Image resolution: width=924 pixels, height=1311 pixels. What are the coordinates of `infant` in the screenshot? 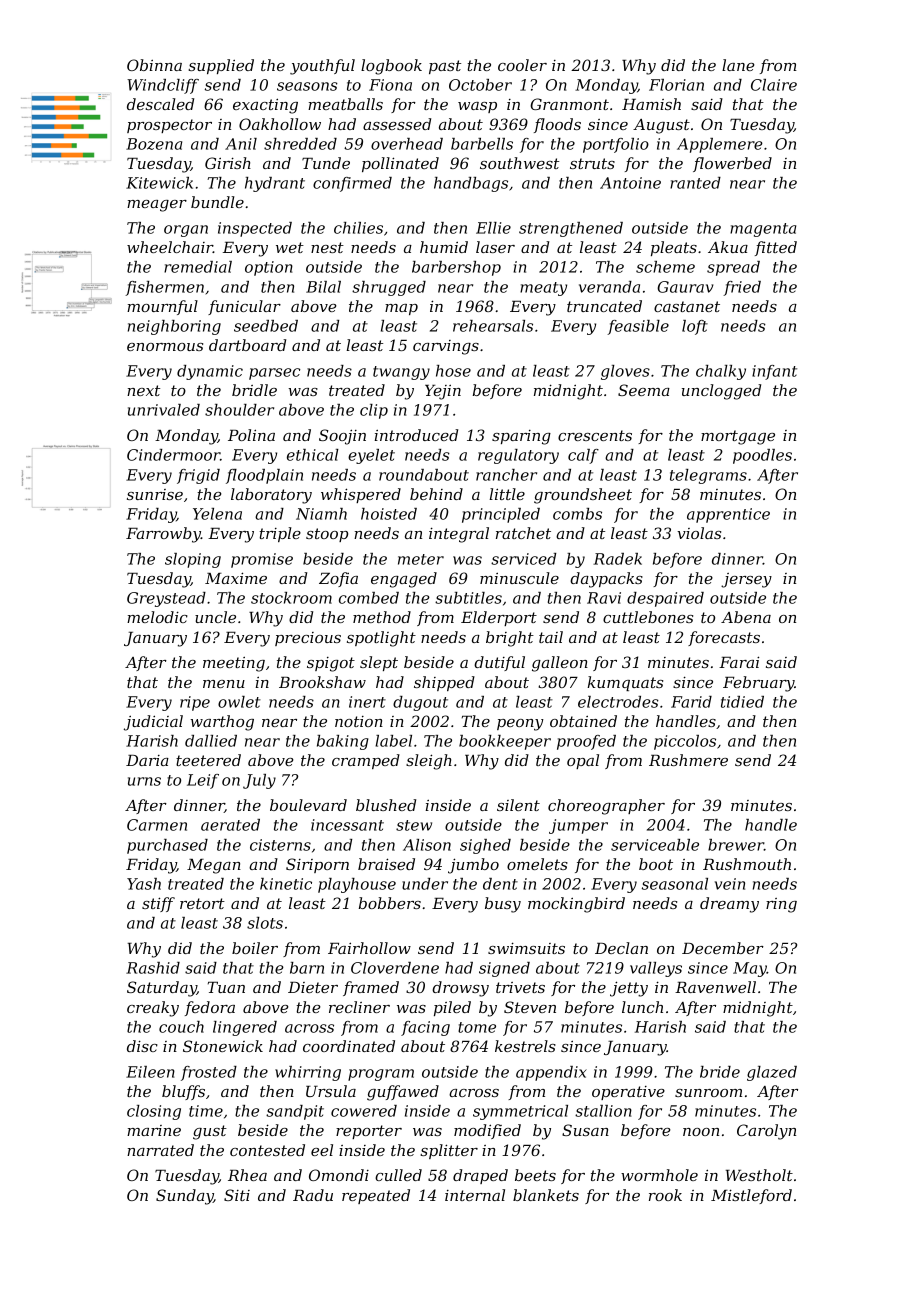 It's located at (774, 372).
